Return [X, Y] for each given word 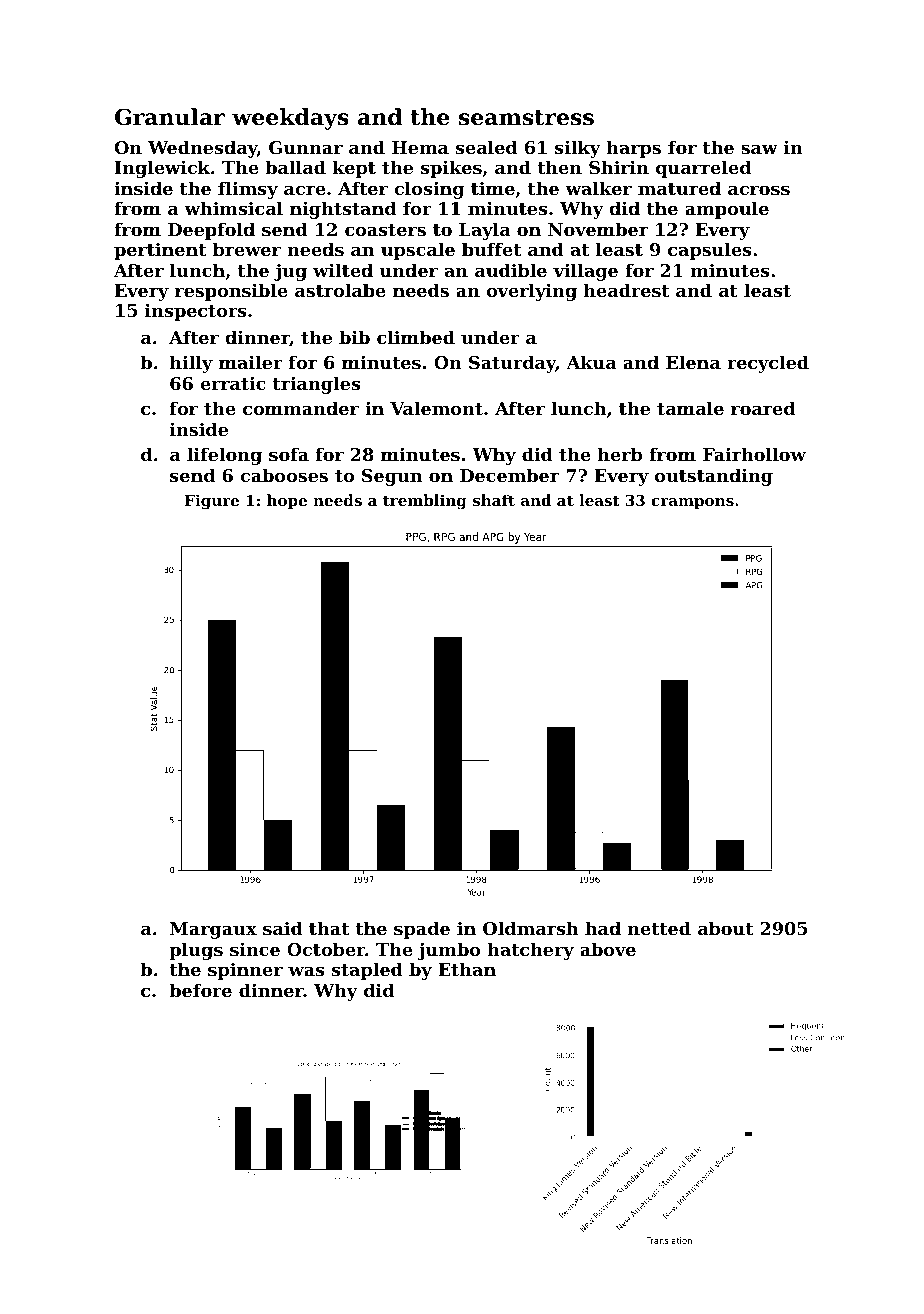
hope [287, 501]
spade [422, 930]
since [255, 949]
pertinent [160, 251]
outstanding [714, 477]
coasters [385, 230]
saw [759, 149]
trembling [425, 502]
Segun [392, 477]
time [493, 188]
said [283, 928]
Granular [170, 117]
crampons [692, 503]
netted [659, 928]
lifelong [224, 456]
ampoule [727, 210]
